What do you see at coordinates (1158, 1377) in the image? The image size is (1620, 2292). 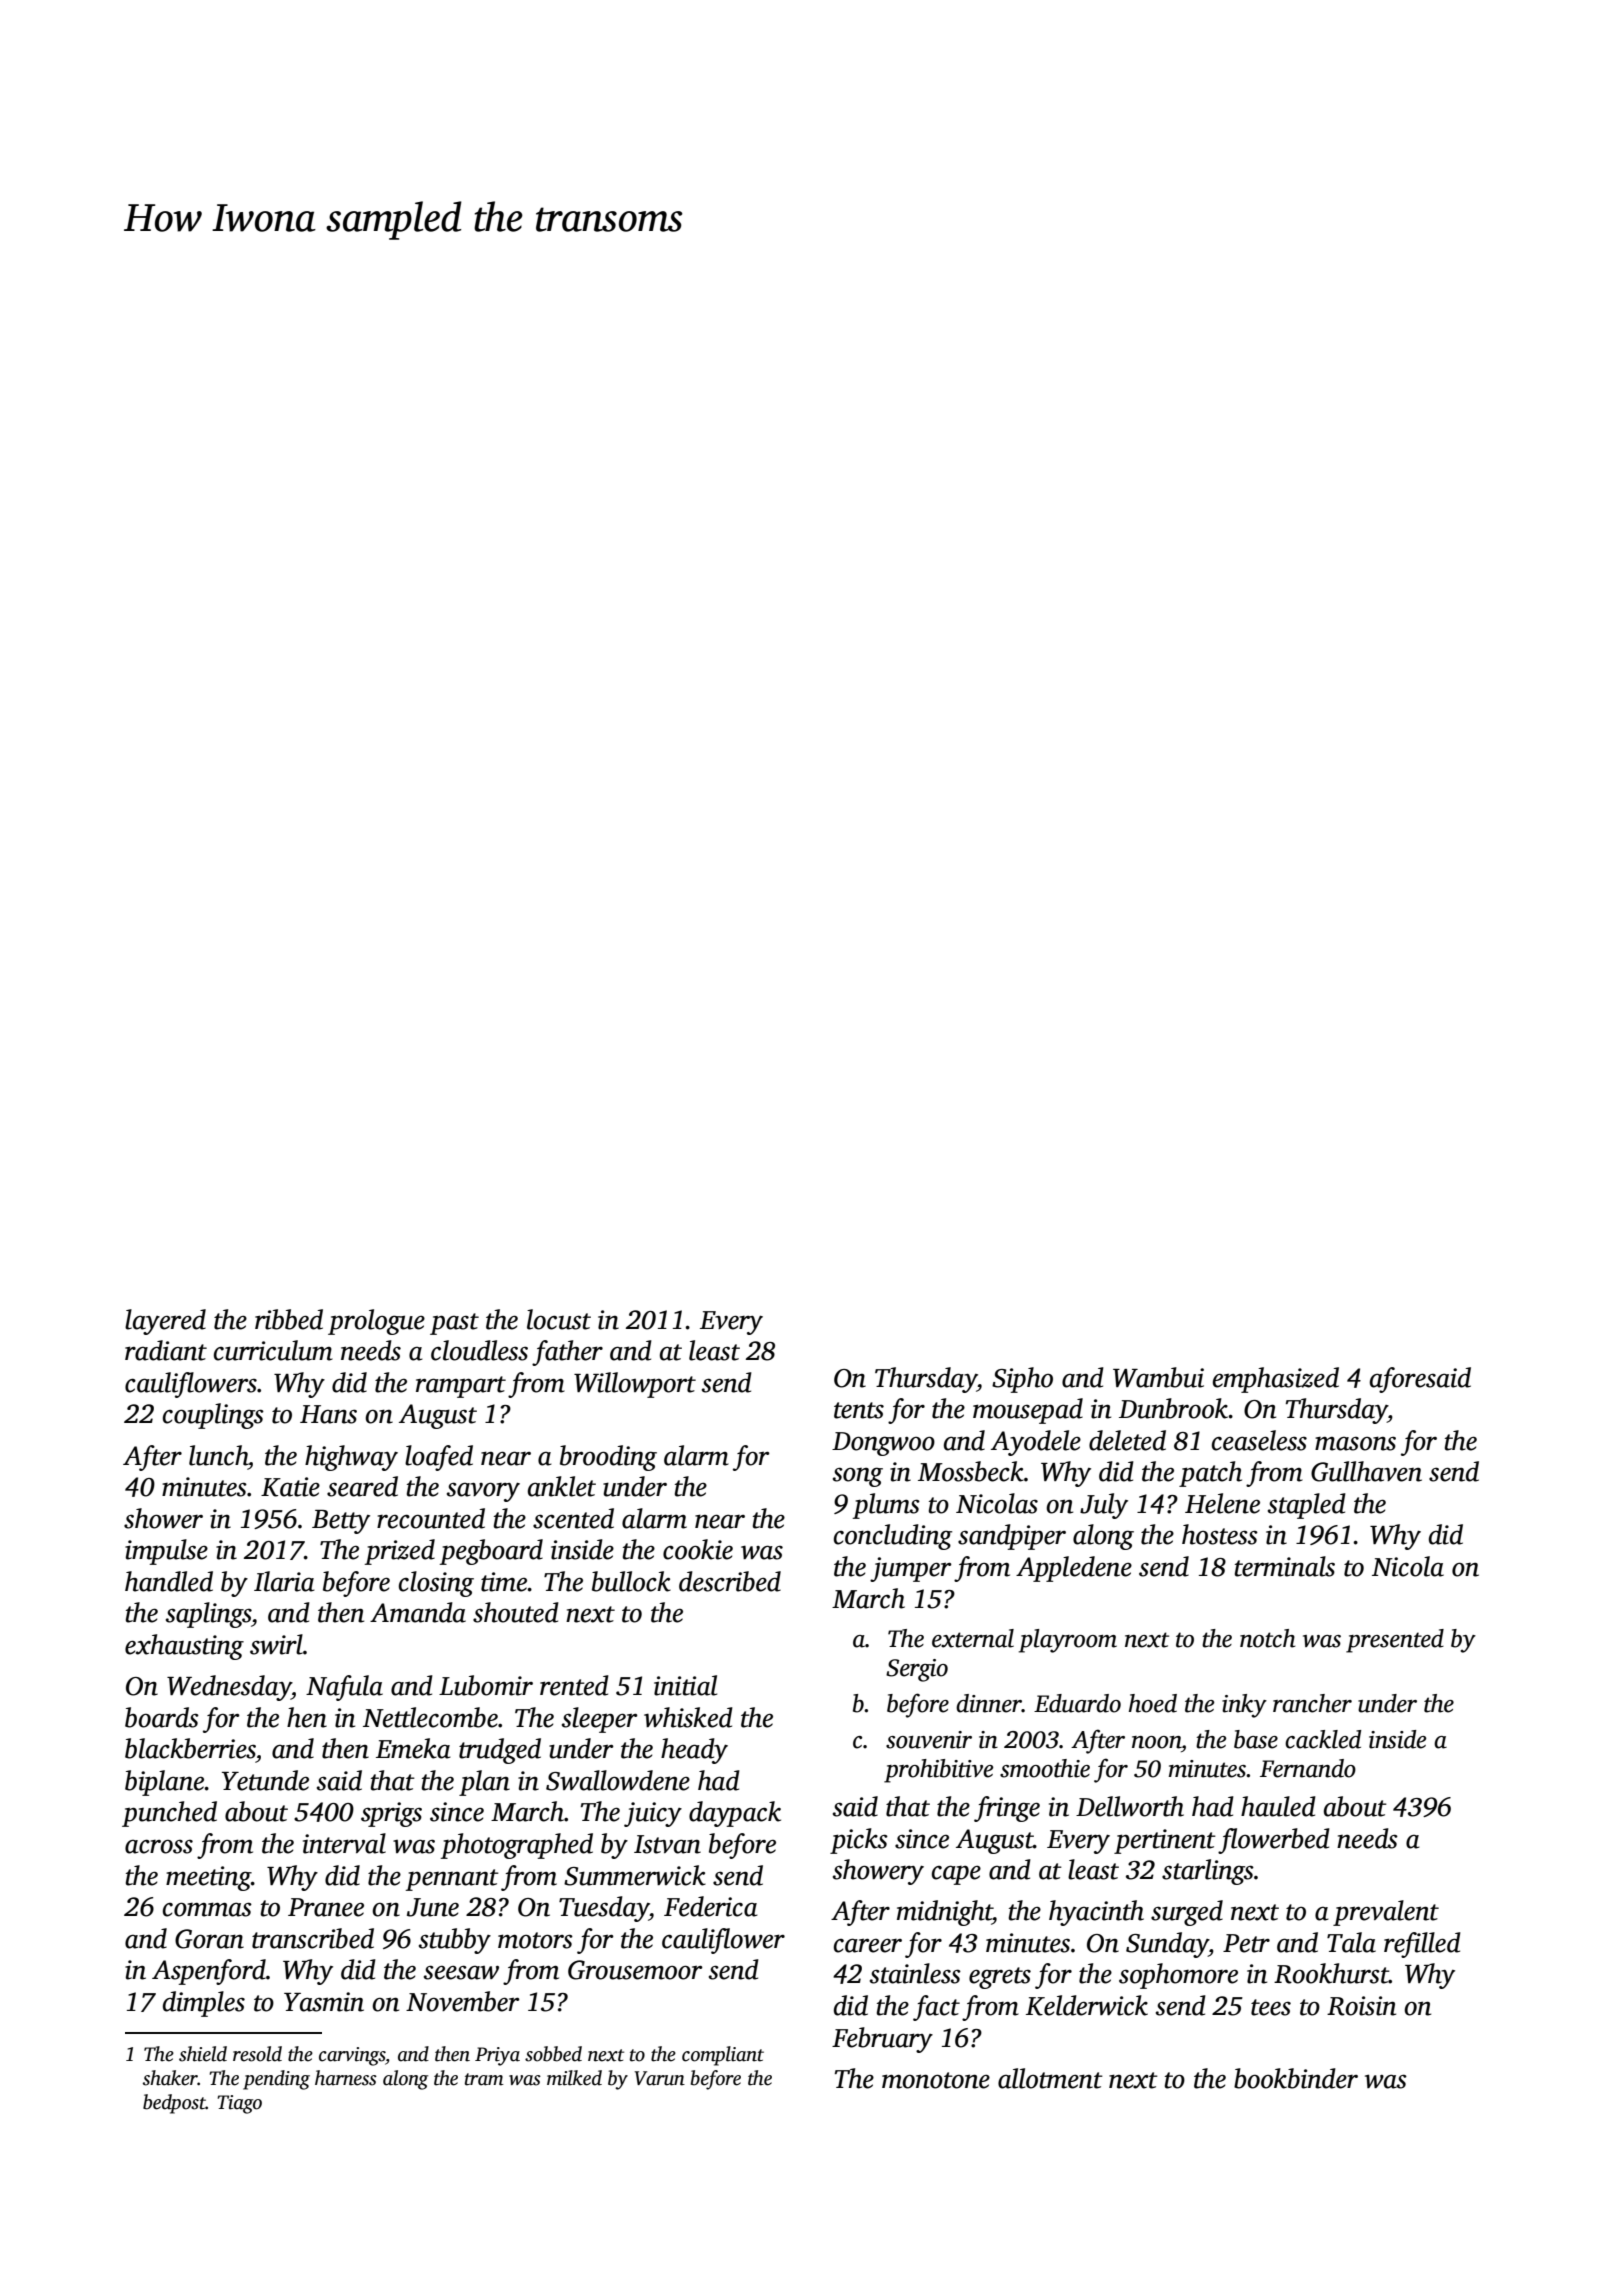 I see `Wambui` at bounding box center [1158, 1377].
